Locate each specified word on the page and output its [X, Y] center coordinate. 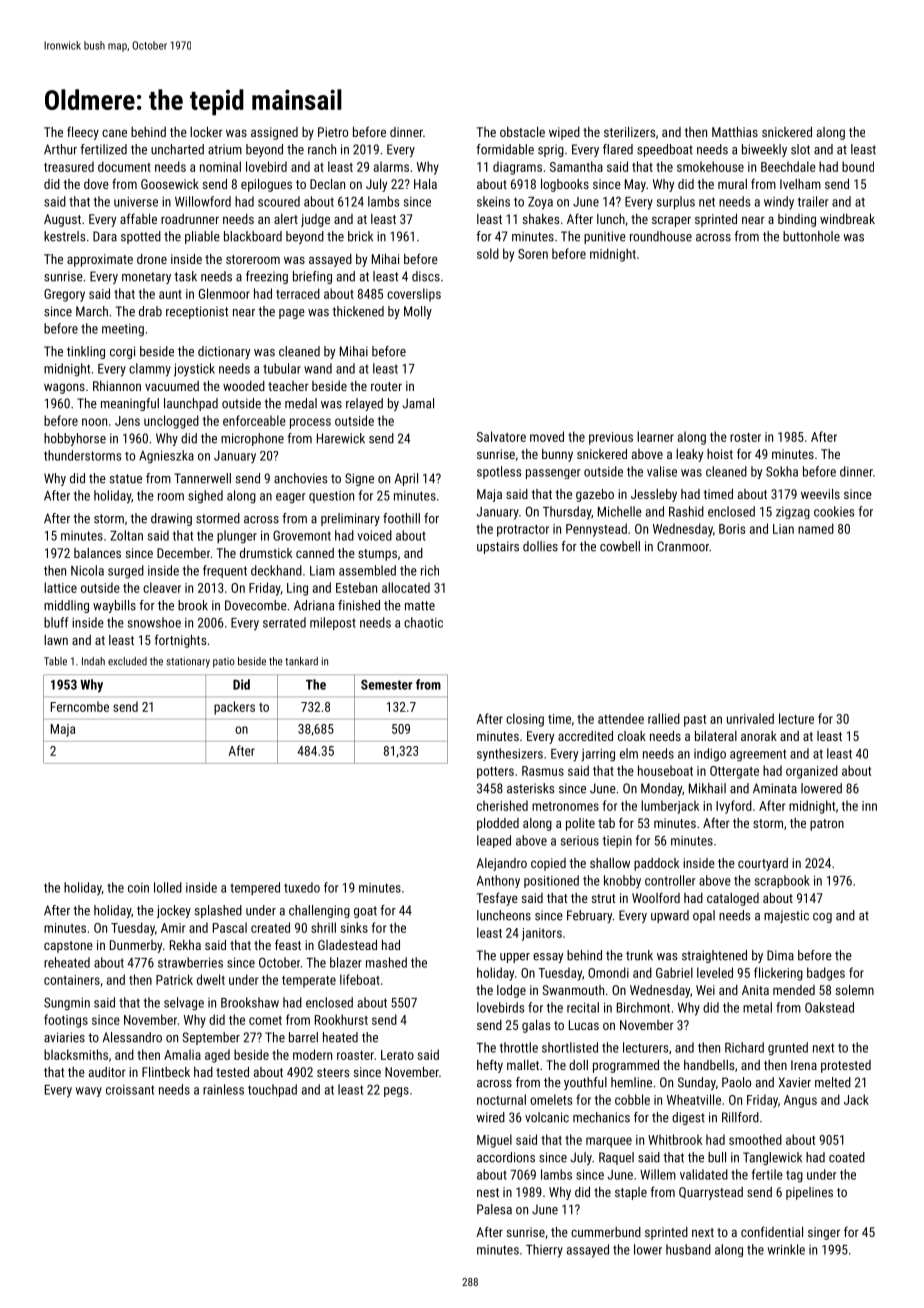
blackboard [253, 236]
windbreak [847, 219]
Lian [783, 529]
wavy [89, 1092]
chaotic [423, 622]
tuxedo [302, 887]
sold [488, 253]
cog [822, 918]
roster [745, 437]
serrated [284, 622]
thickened [358, 311]
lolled [168, 887]
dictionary [224, 352]
